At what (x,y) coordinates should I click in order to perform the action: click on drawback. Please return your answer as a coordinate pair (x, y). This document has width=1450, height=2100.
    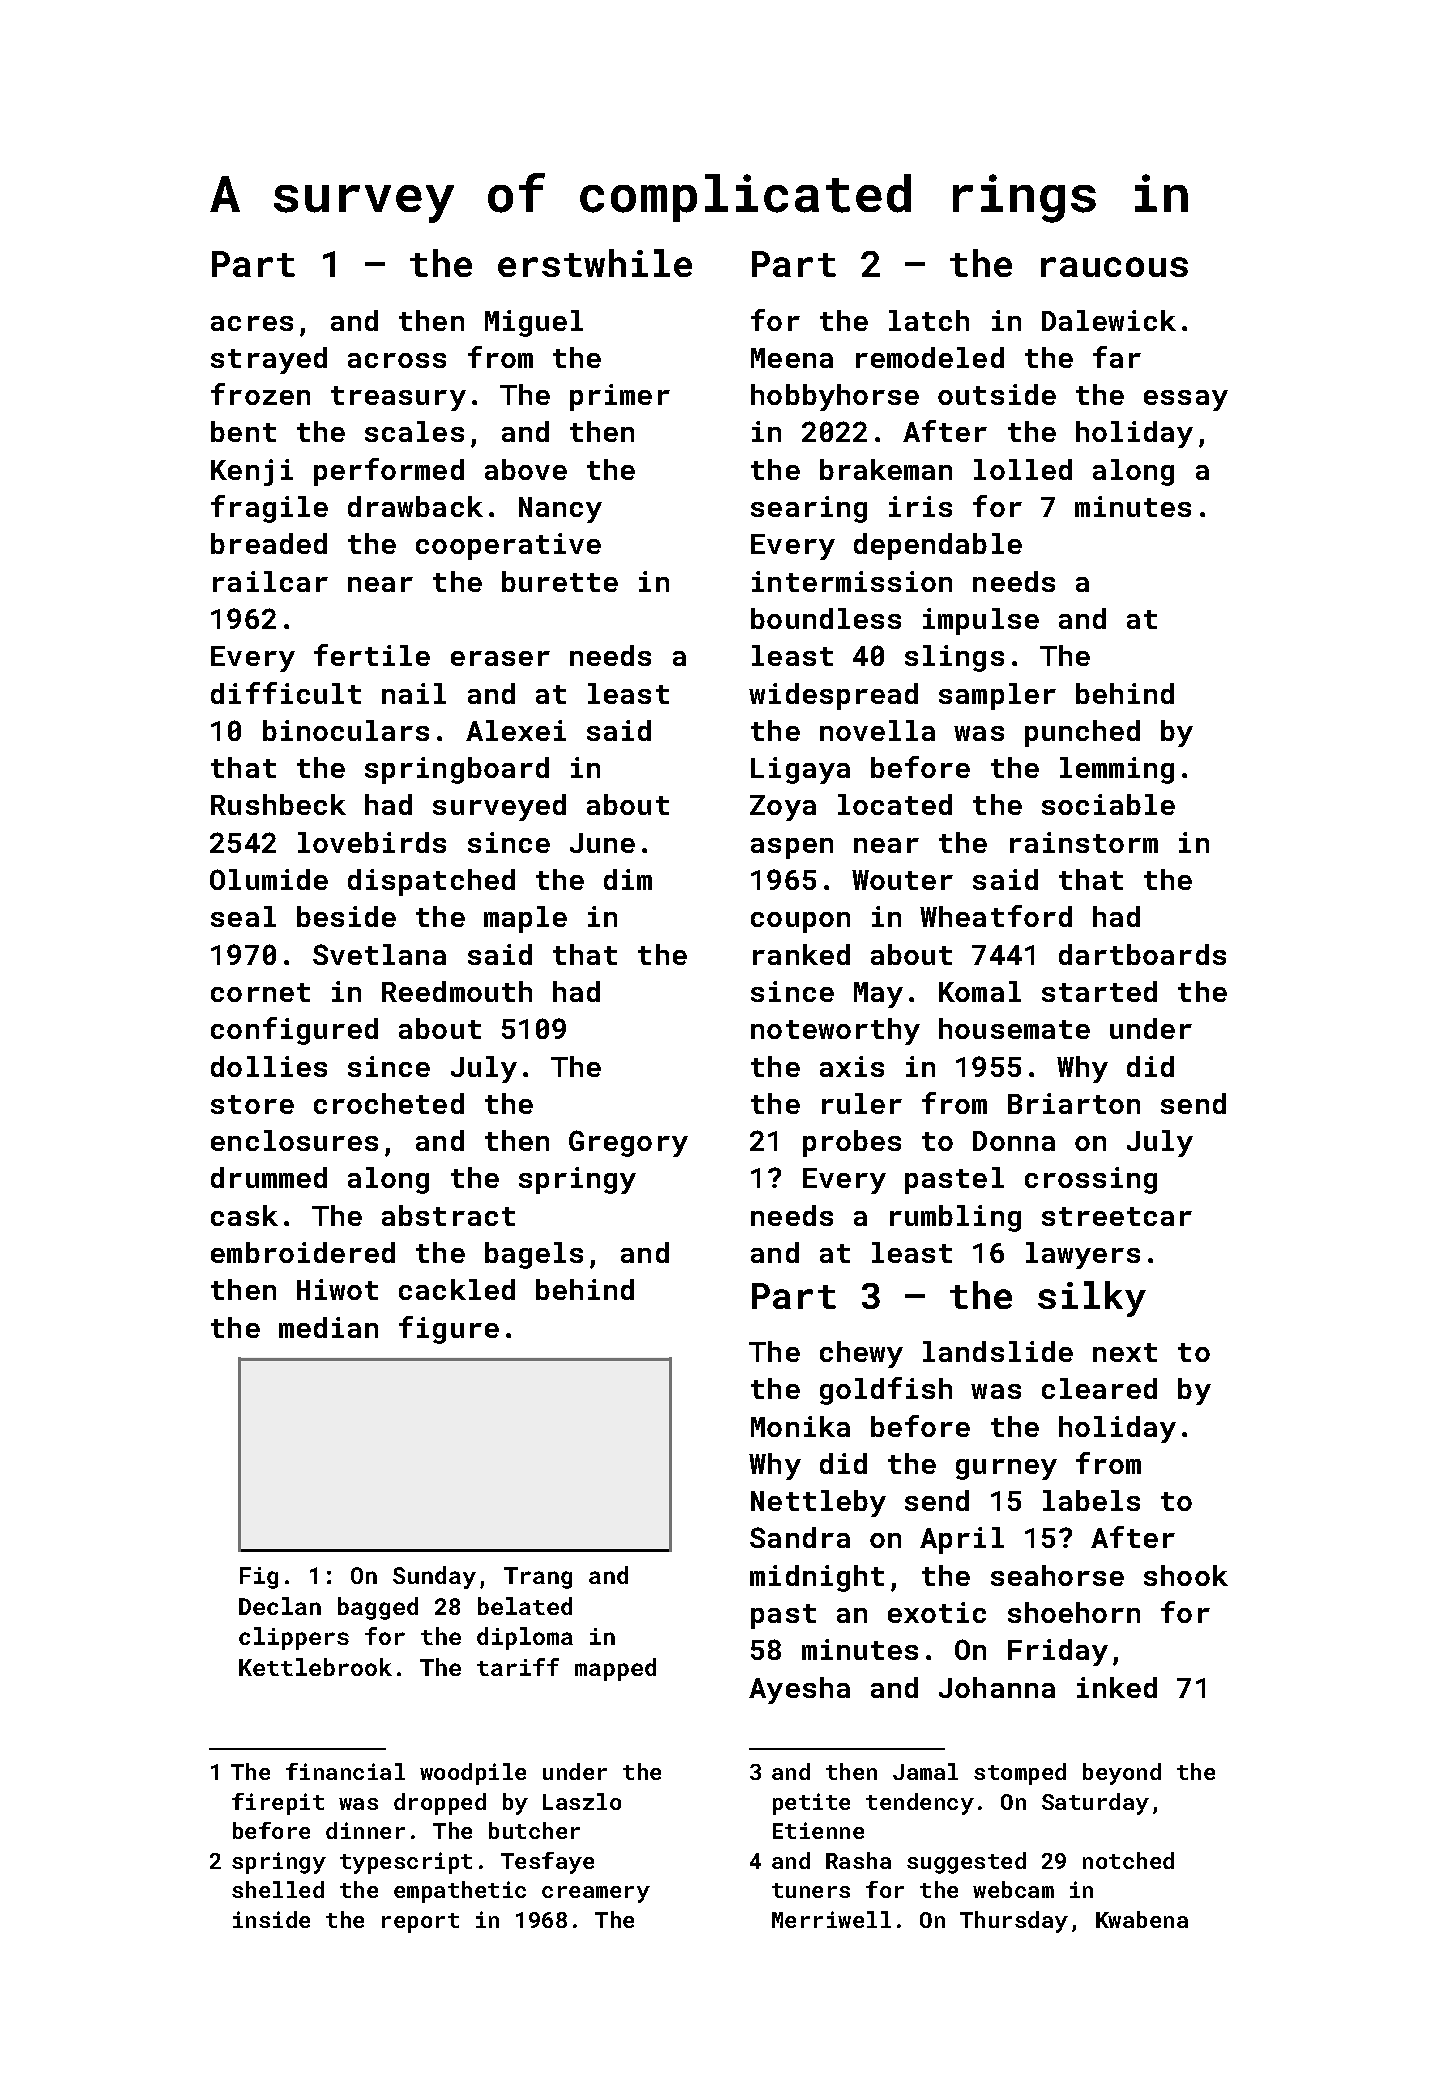
    Looking at the image, I should click on (415, 506).
